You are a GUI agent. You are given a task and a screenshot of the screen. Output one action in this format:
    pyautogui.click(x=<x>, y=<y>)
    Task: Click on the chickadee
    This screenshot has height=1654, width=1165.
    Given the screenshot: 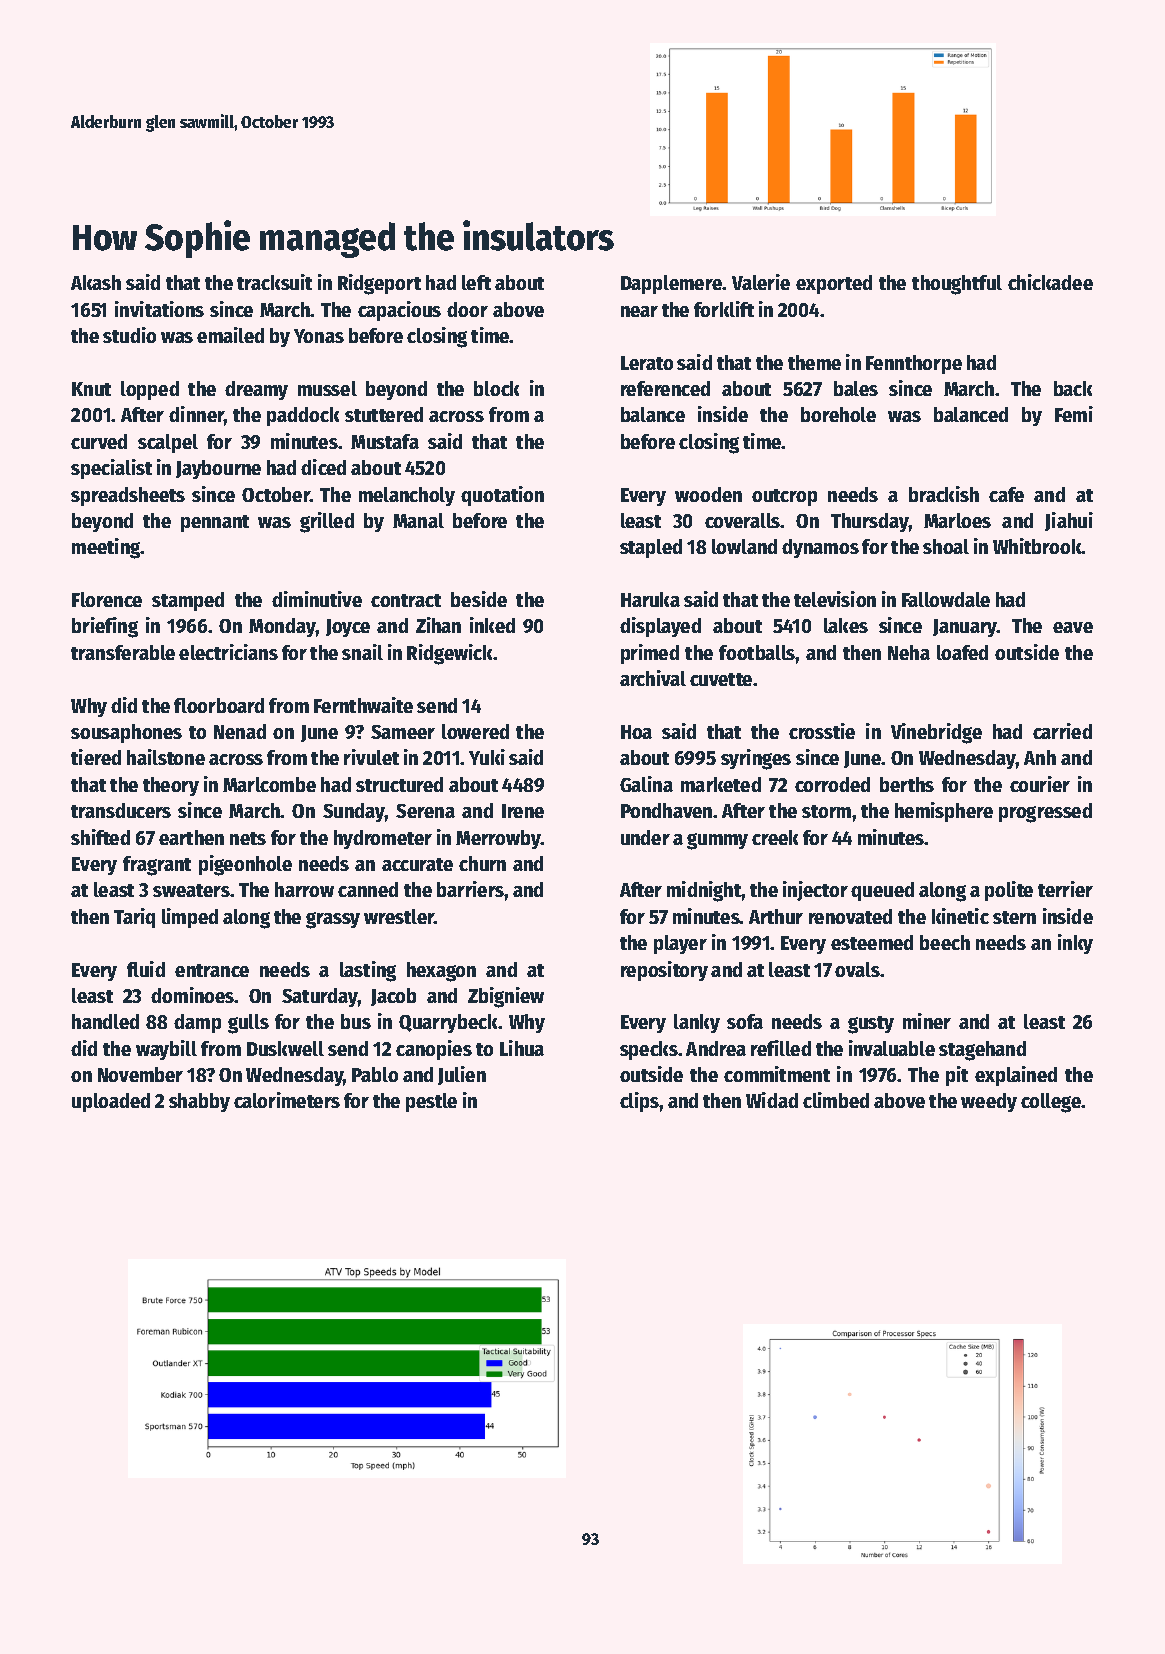 What is the action you would take?
    pyautogui.click(x=1050, y=282)
